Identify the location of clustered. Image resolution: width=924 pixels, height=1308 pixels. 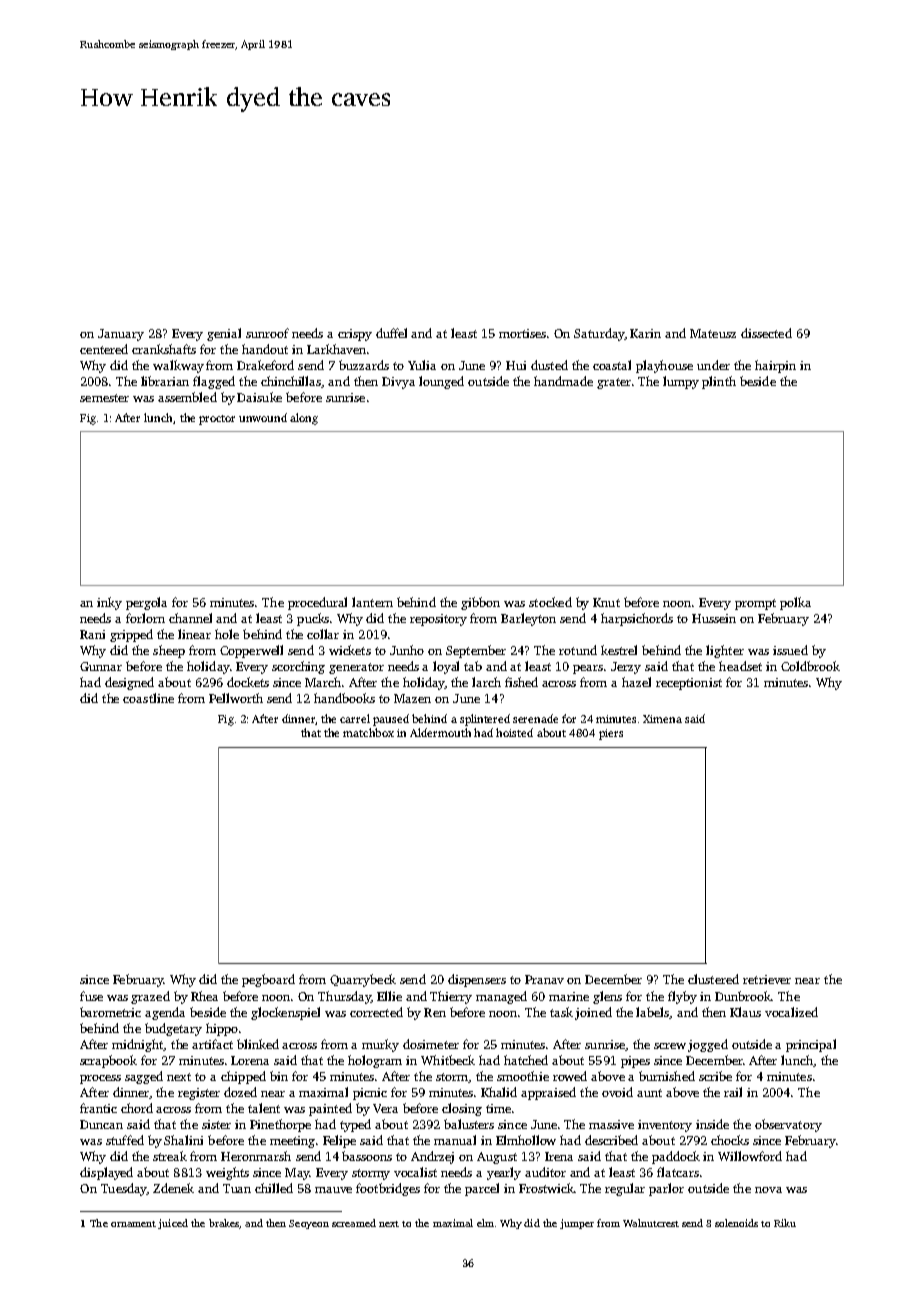
(713, 979).
